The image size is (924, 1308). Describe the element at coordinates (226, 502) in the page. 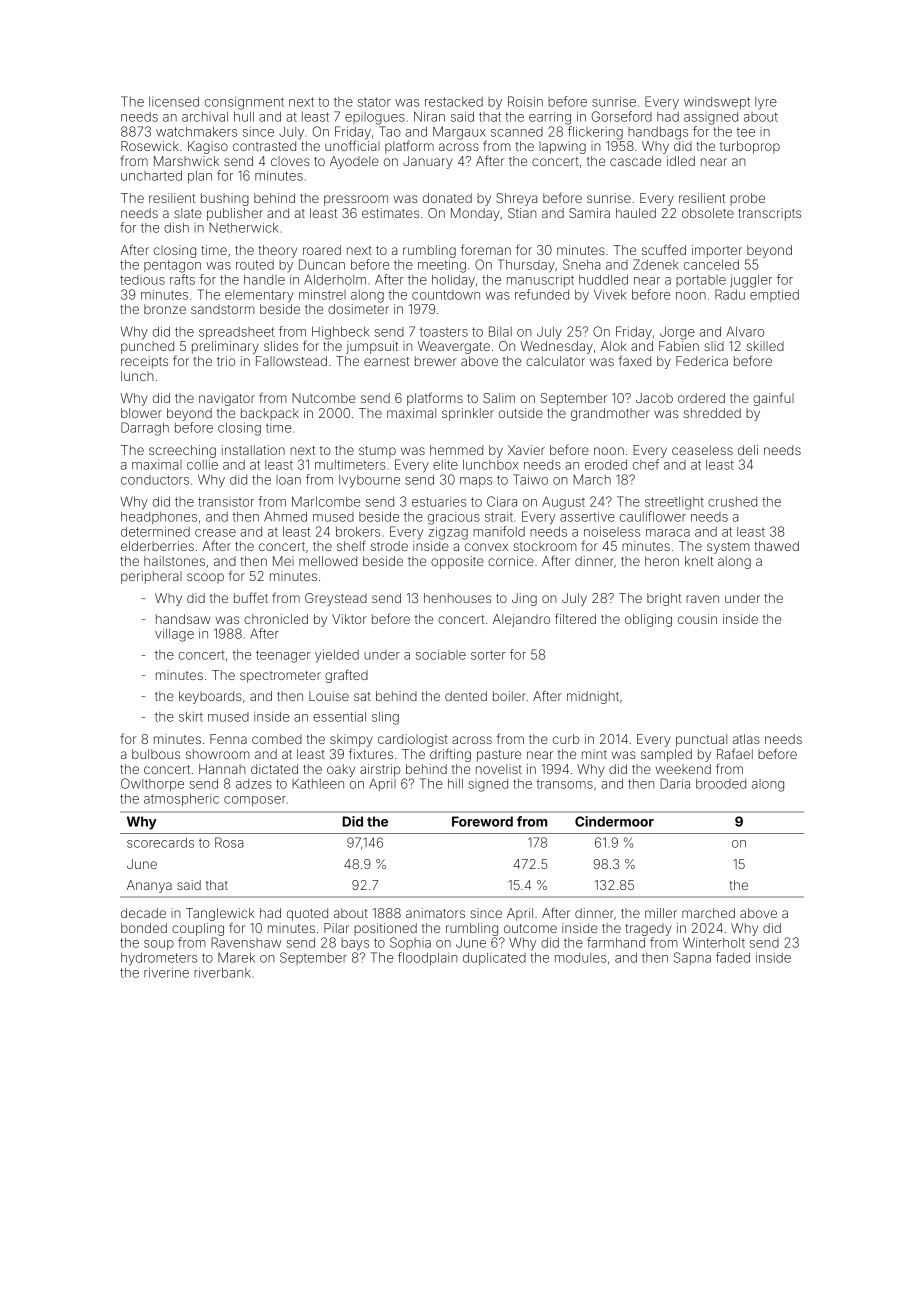

I see `transistor` at that location.
